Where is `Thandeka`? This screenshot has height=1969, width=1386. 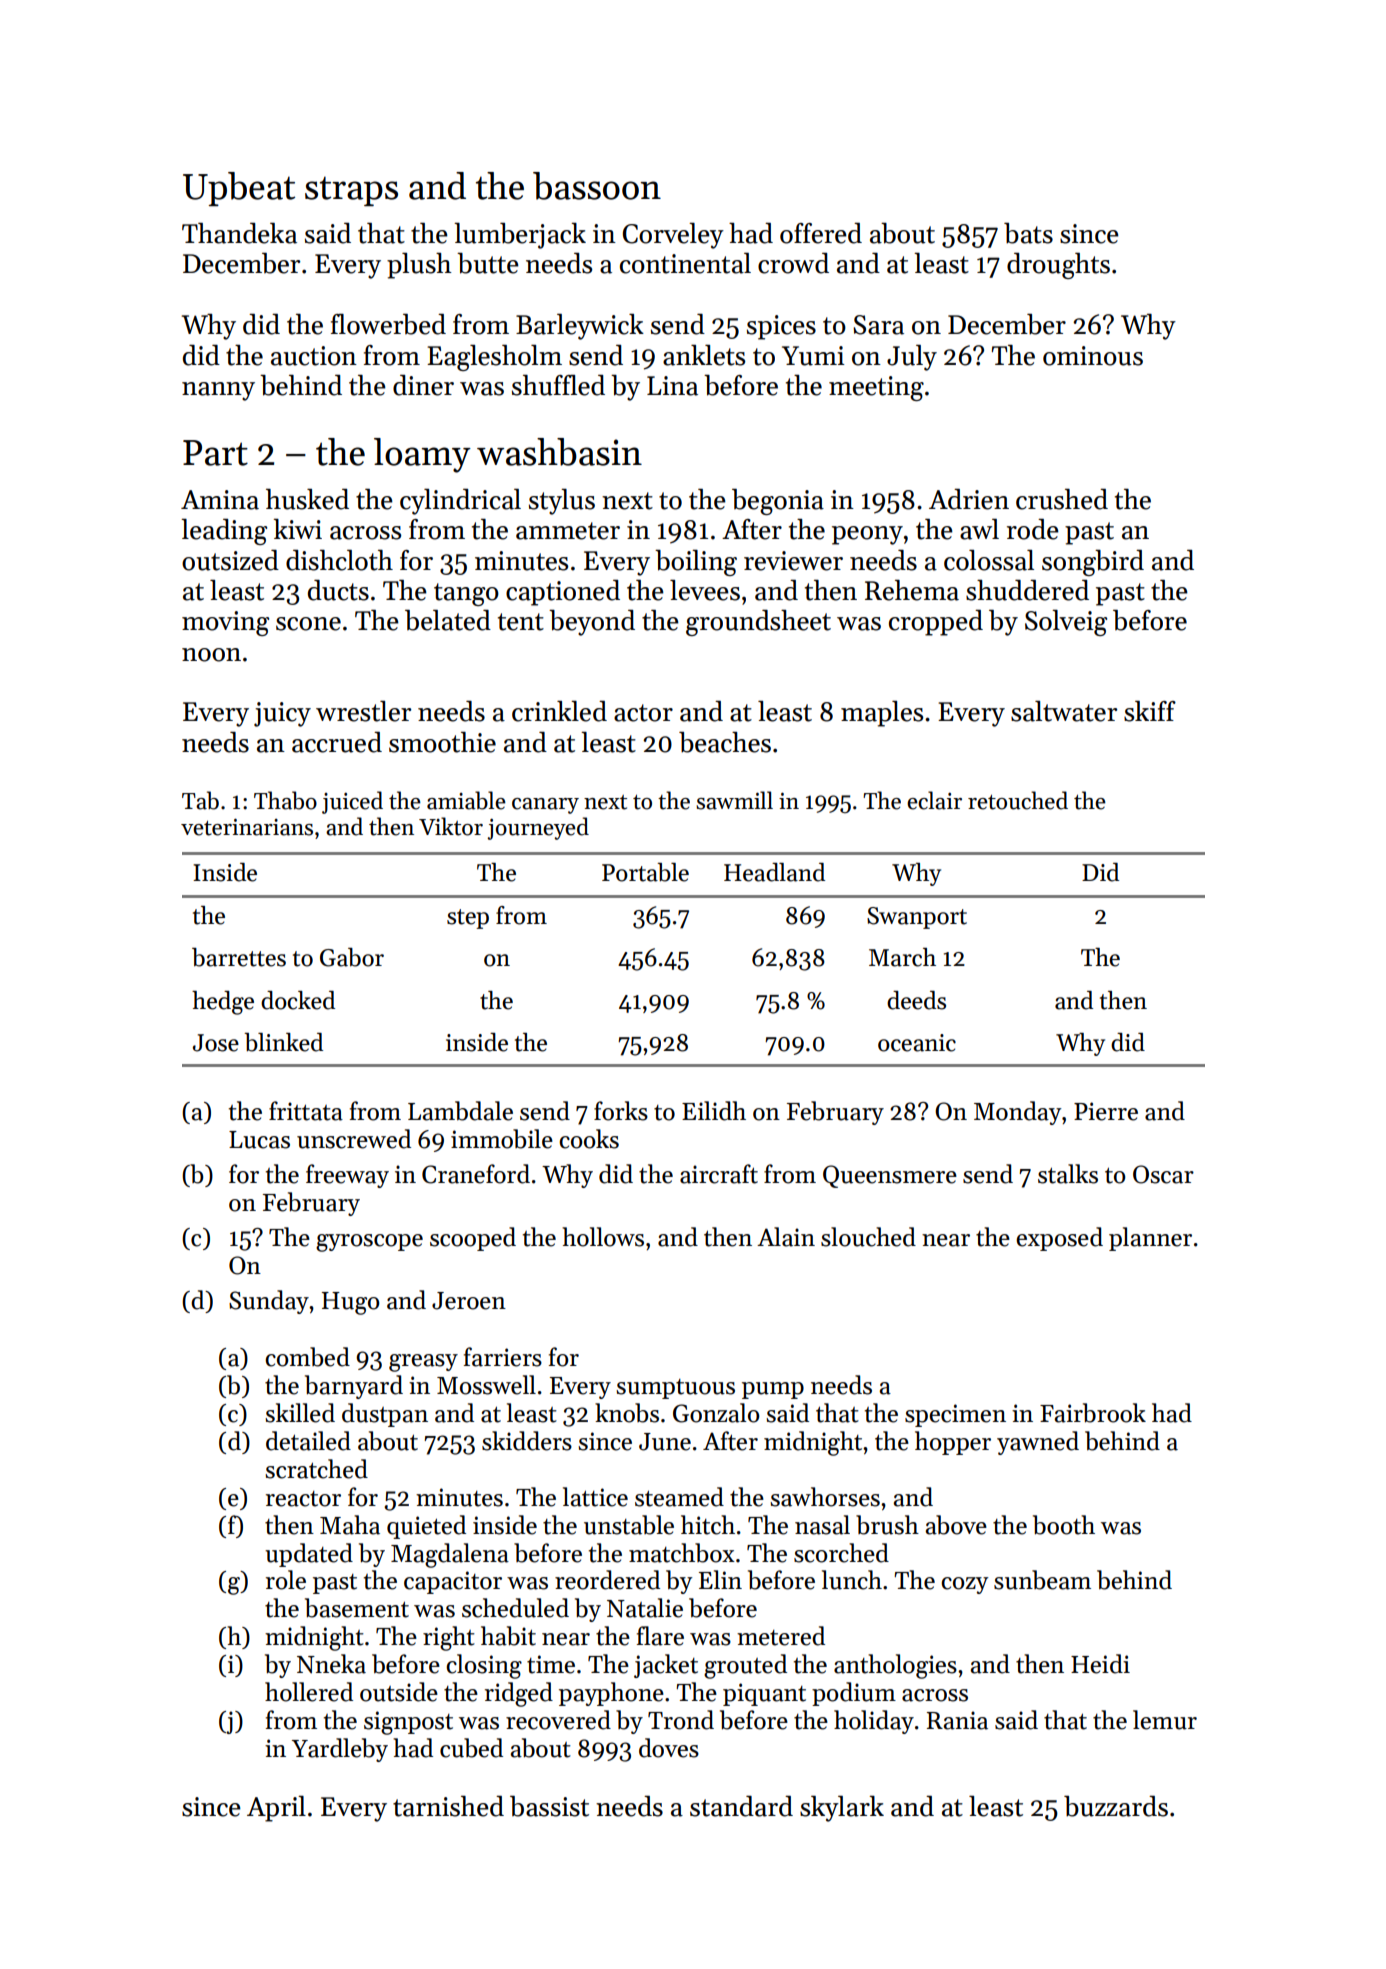 Thandeka is located at coordinates (239, 233).
